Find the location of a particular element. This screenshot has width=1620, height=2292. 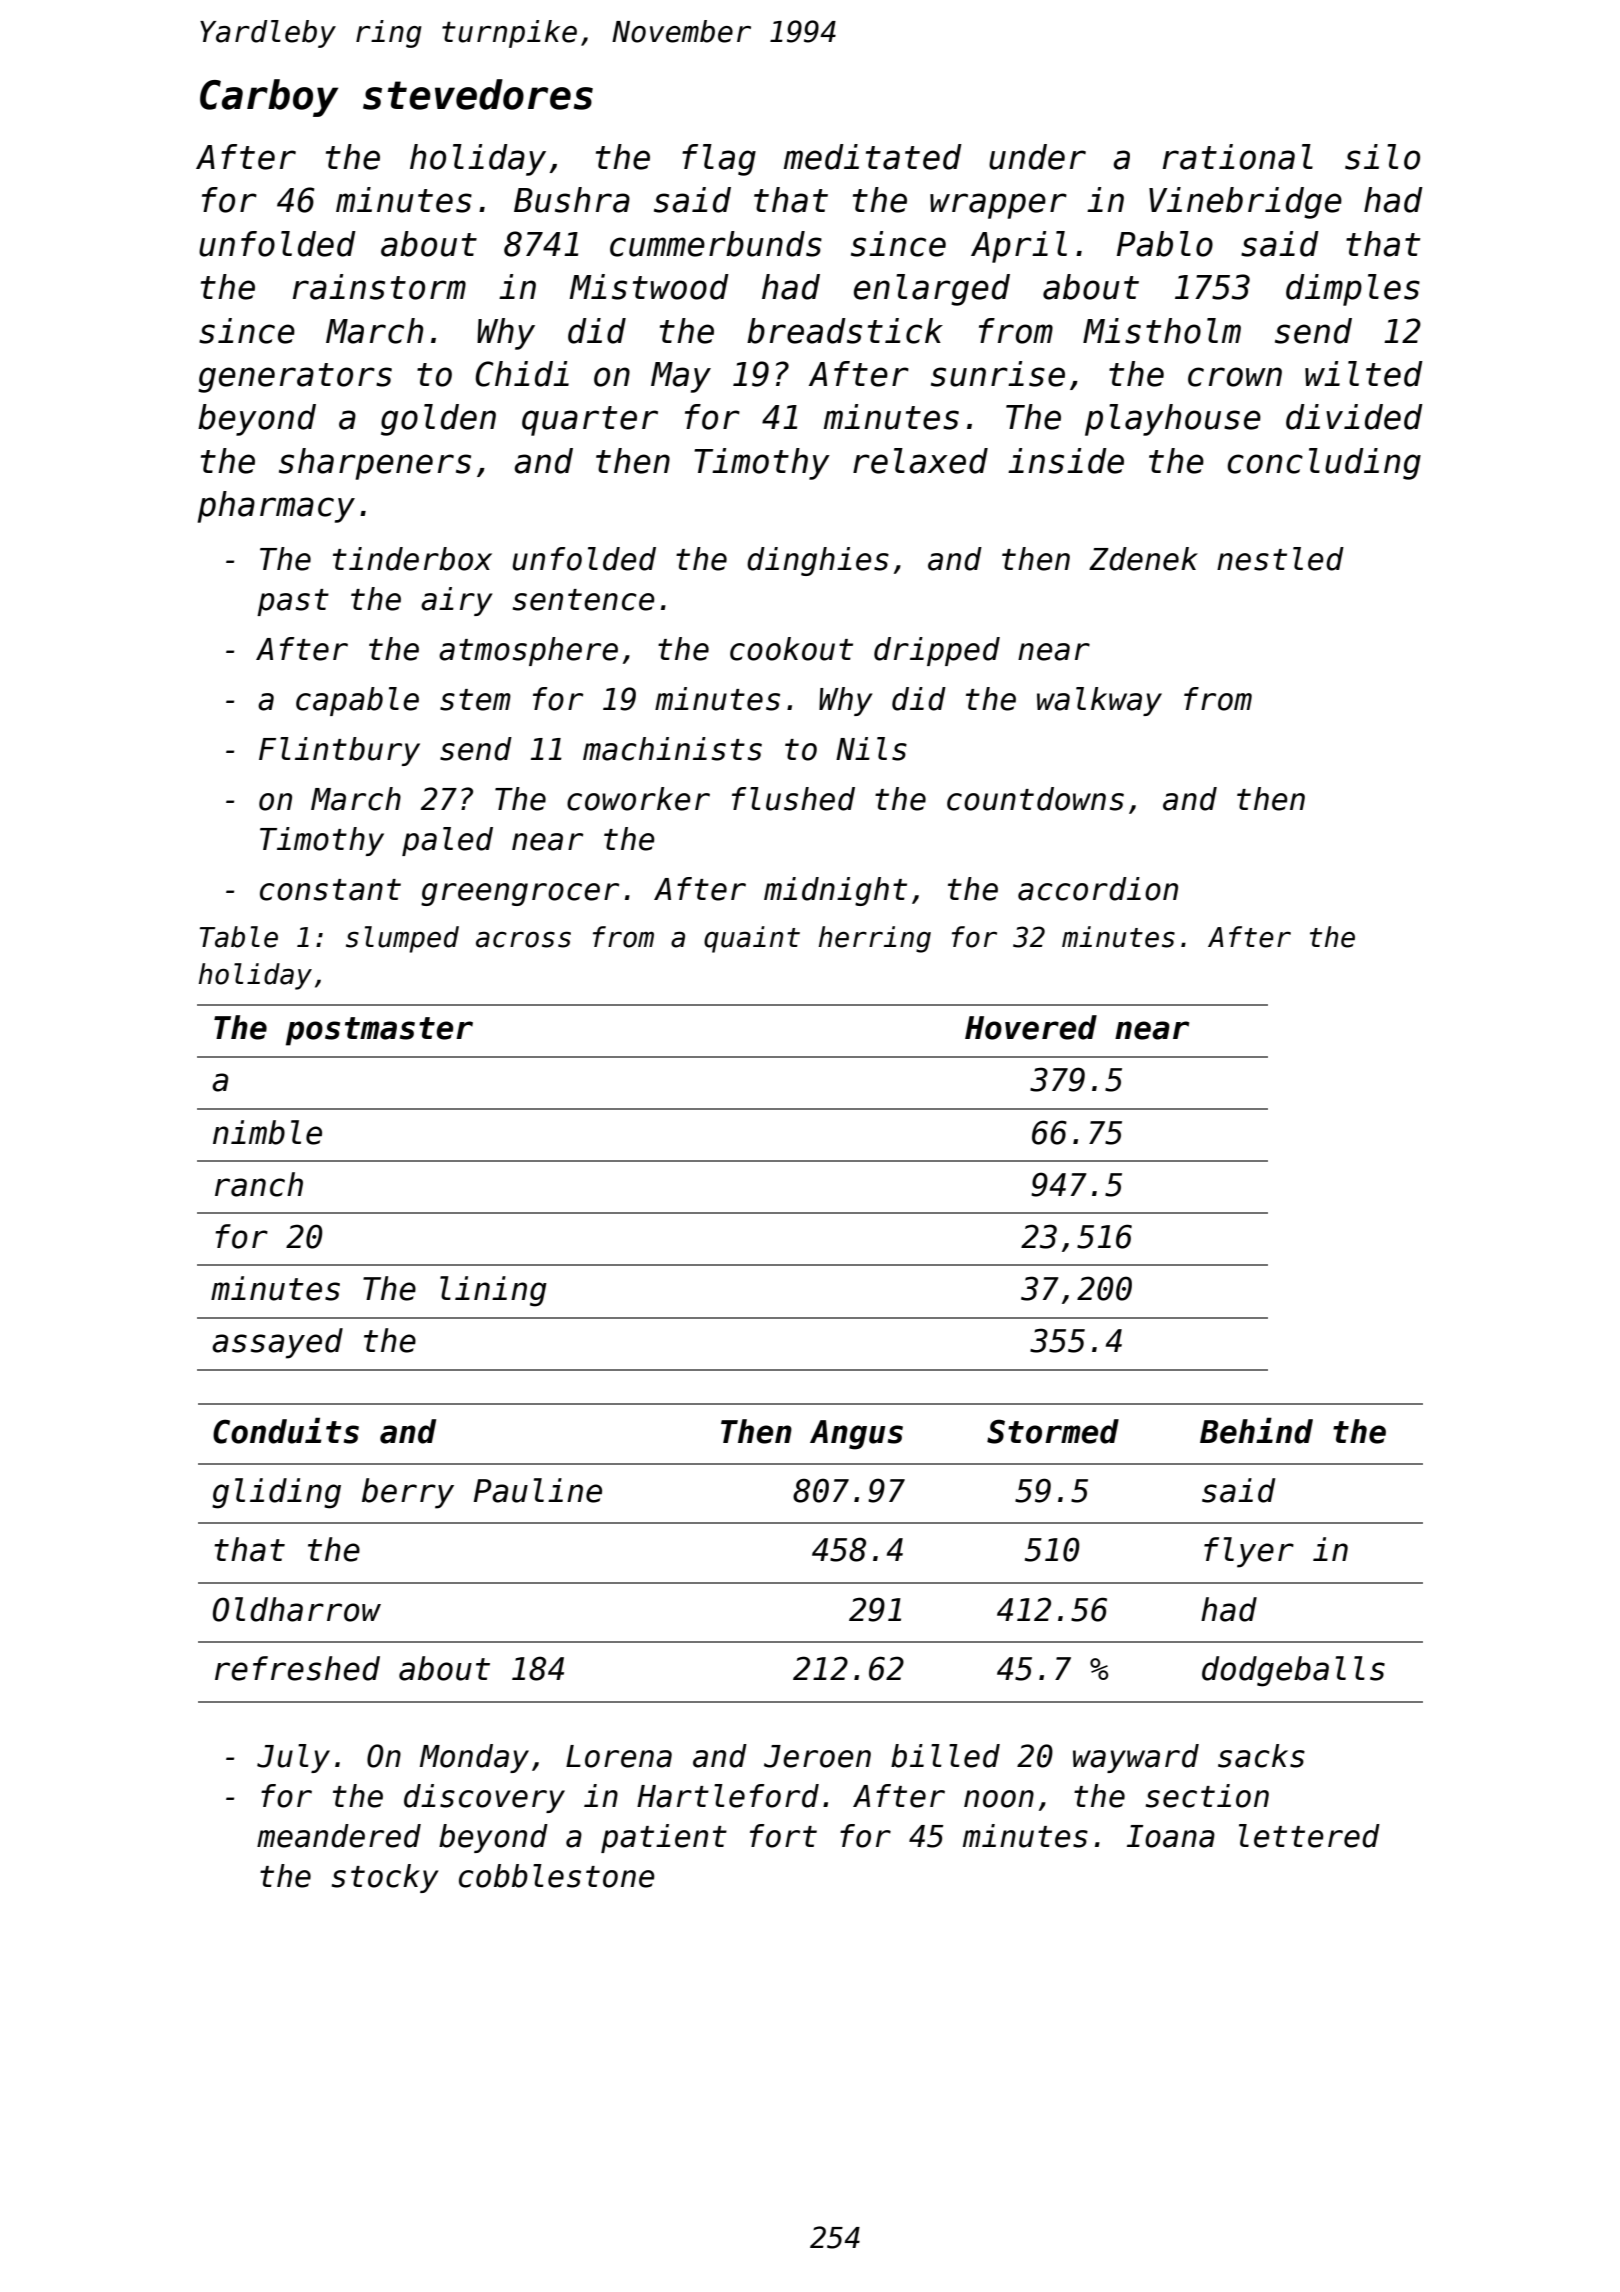

Stormed is located at coordinates (1053, 1431).
